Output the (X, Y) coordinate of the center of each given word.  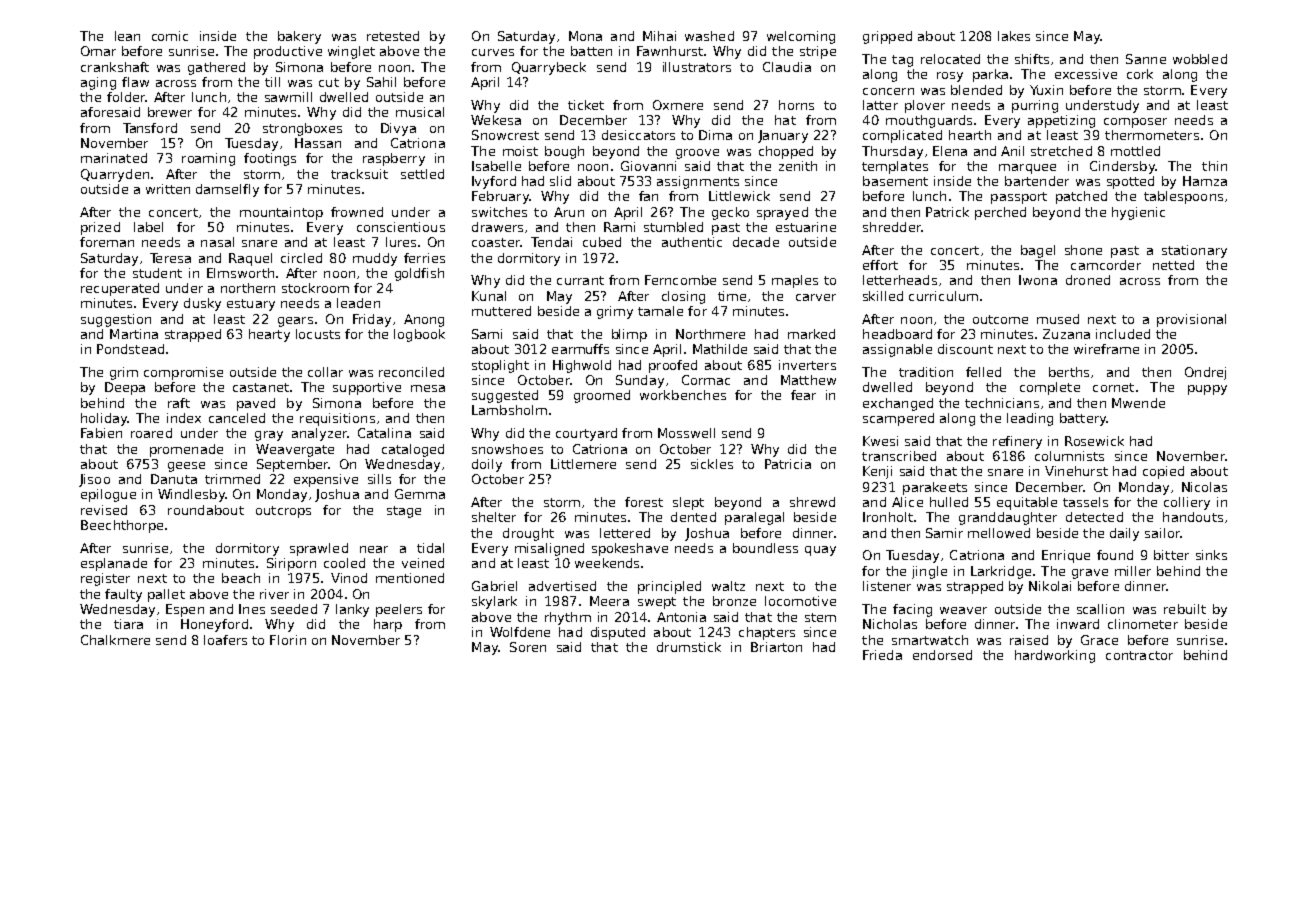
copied (1163, 472)
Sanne (1146, 59)
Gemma (420, 494)
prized (100, 228)
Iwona (1038, 280)
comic (170, 36)
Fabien (101, 433)
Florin (288, 640)
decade (756, 242)
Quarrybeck (549, 68)
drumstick (689, 647)
